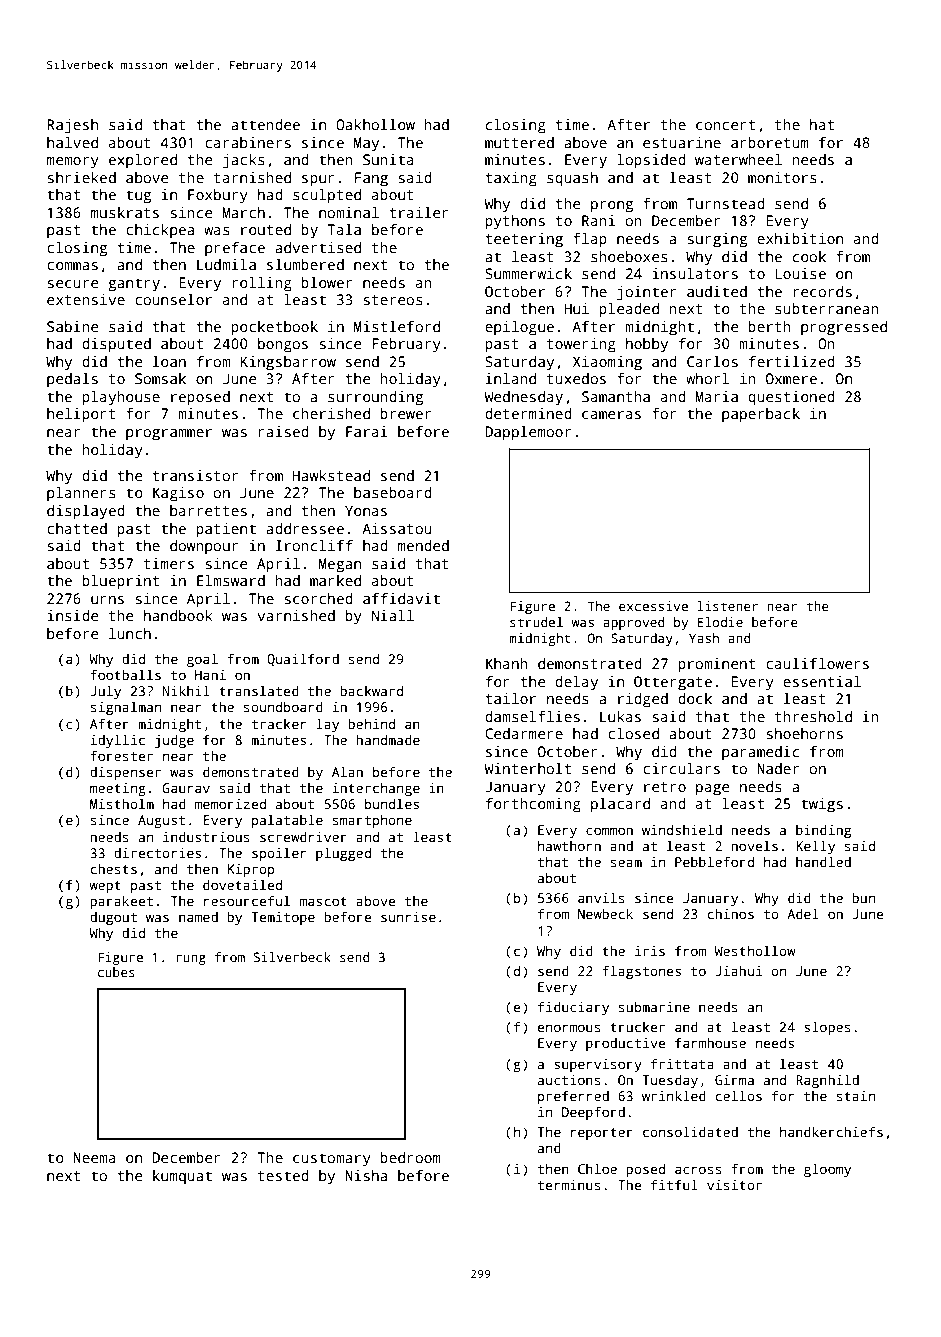 This screenshot has width=941, height=1337. What do you see at coordinates (528, 274) in the screenshot?
I see `Summerwick` at bounding box center [528, 274].
